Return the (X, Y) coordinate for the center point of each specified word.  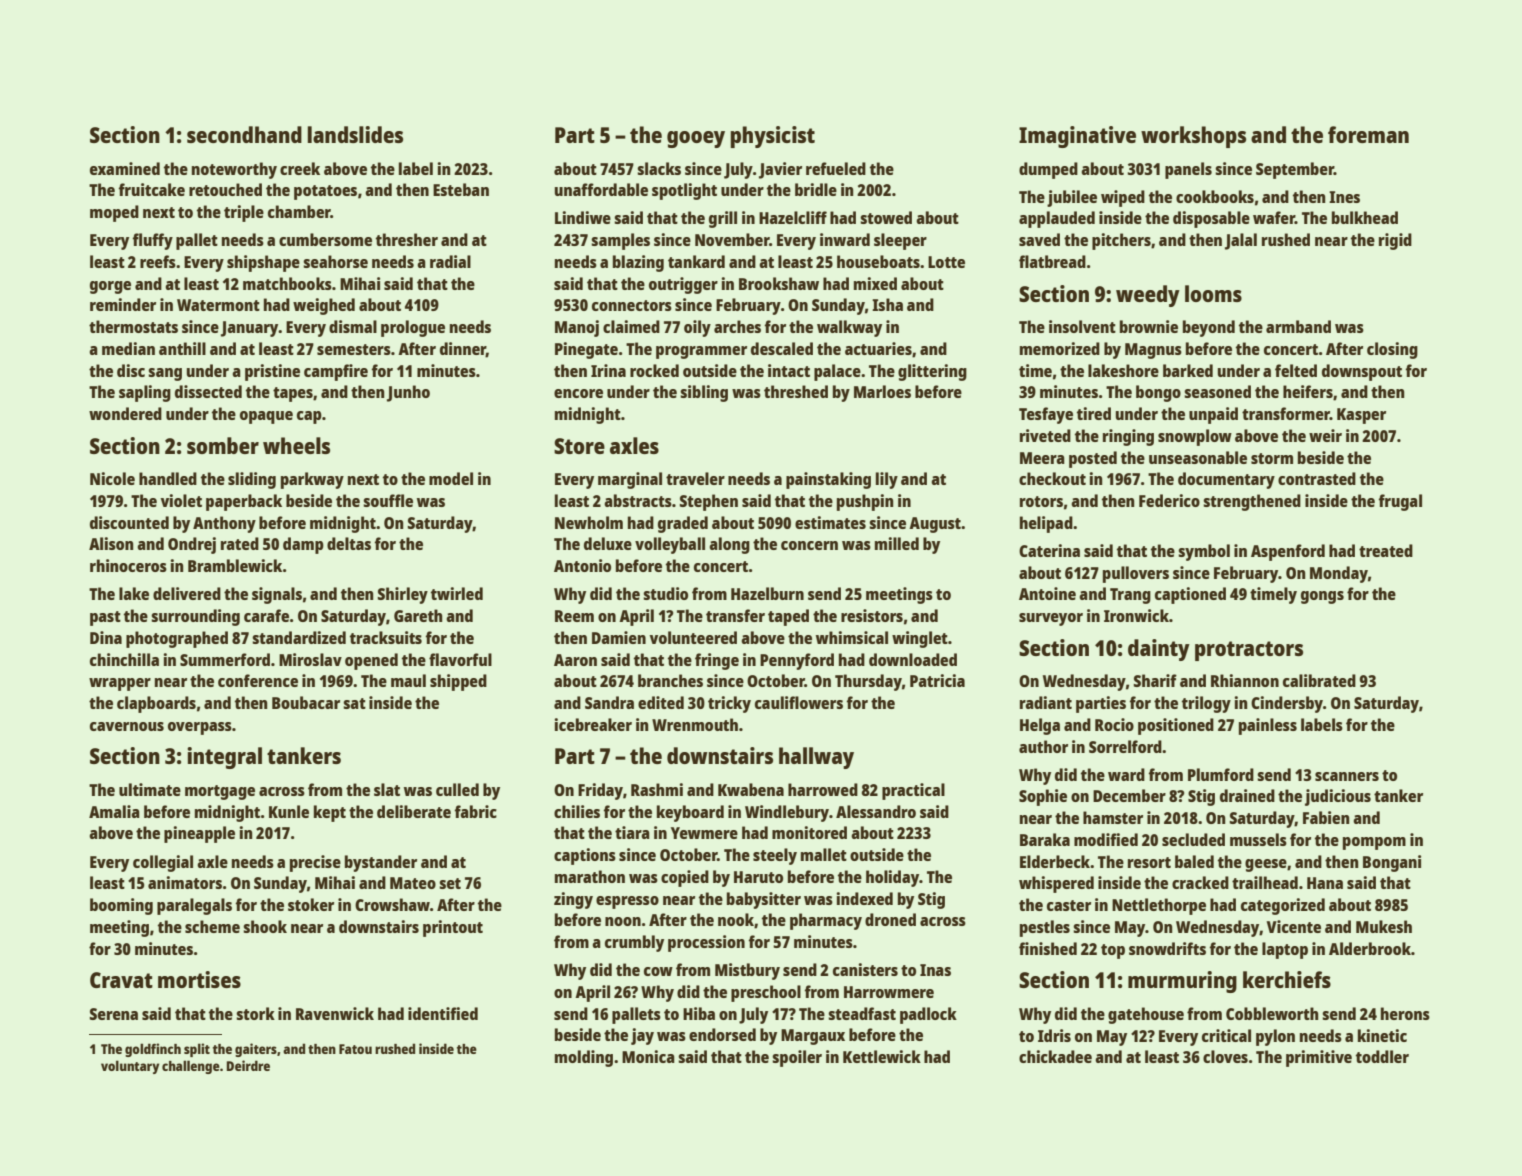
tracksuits (386, 637)
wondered (125, 413)
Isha (887, 304)
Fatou (355, 1049)
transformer (1286, 413)
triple (244, 213)
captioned (1190, 595)
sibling (704, 393)
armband (1298, 326)
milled (897, 543)
